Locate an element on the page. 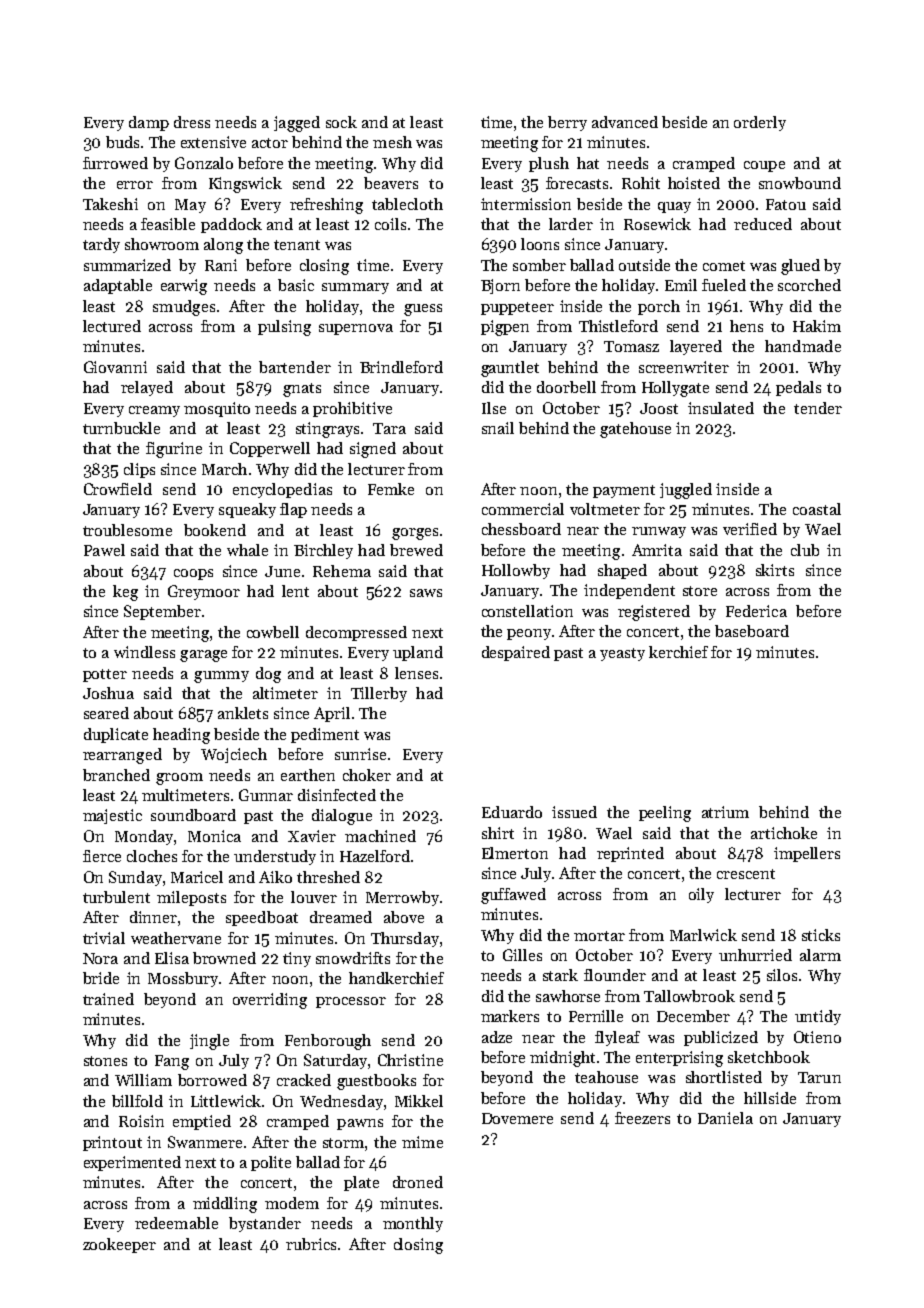 The height and width of the document is (1308, 924). dress is located at coordinates (192, 122).
